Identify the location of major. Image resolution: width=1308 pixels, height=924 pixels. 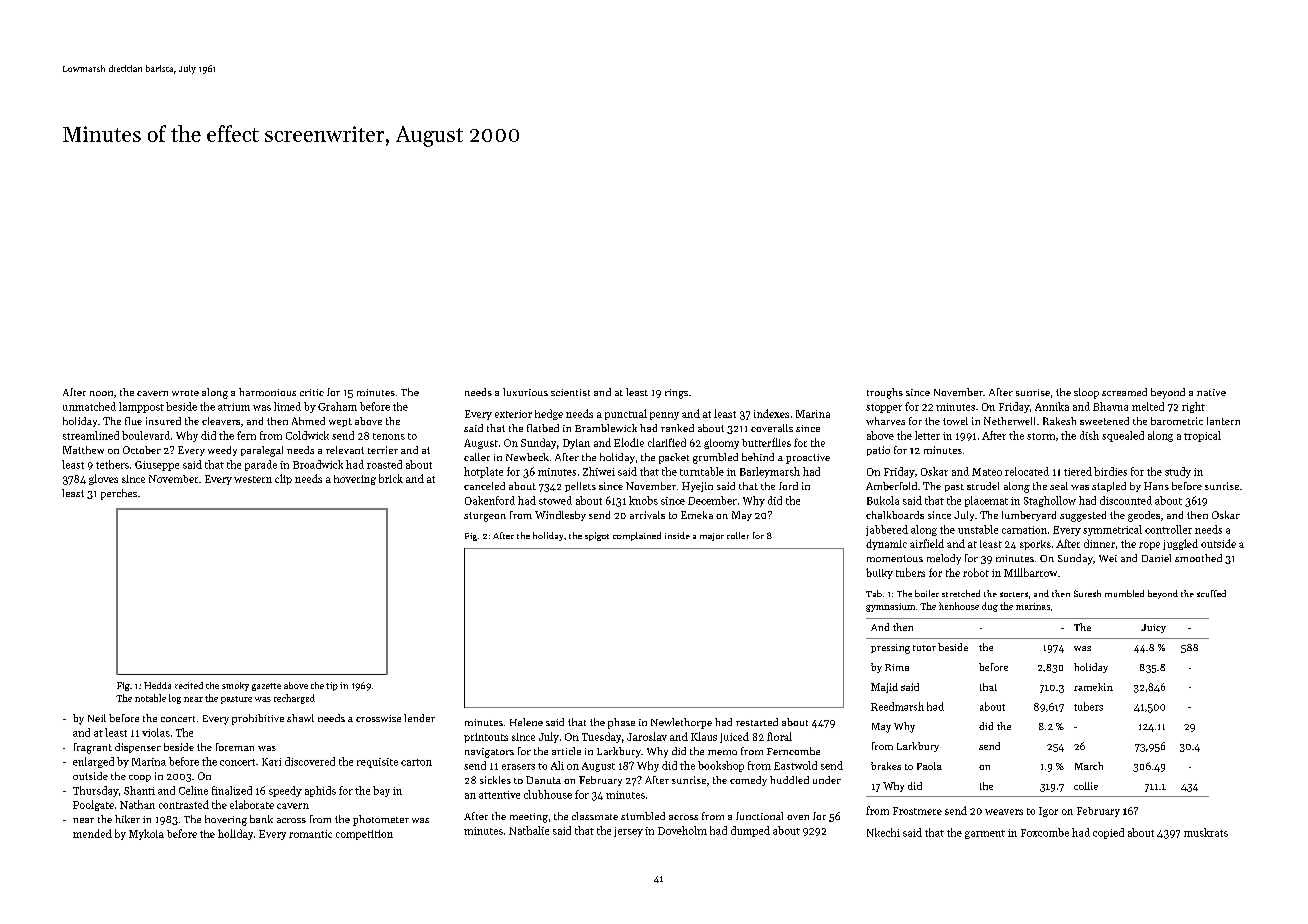
(712, 537).
